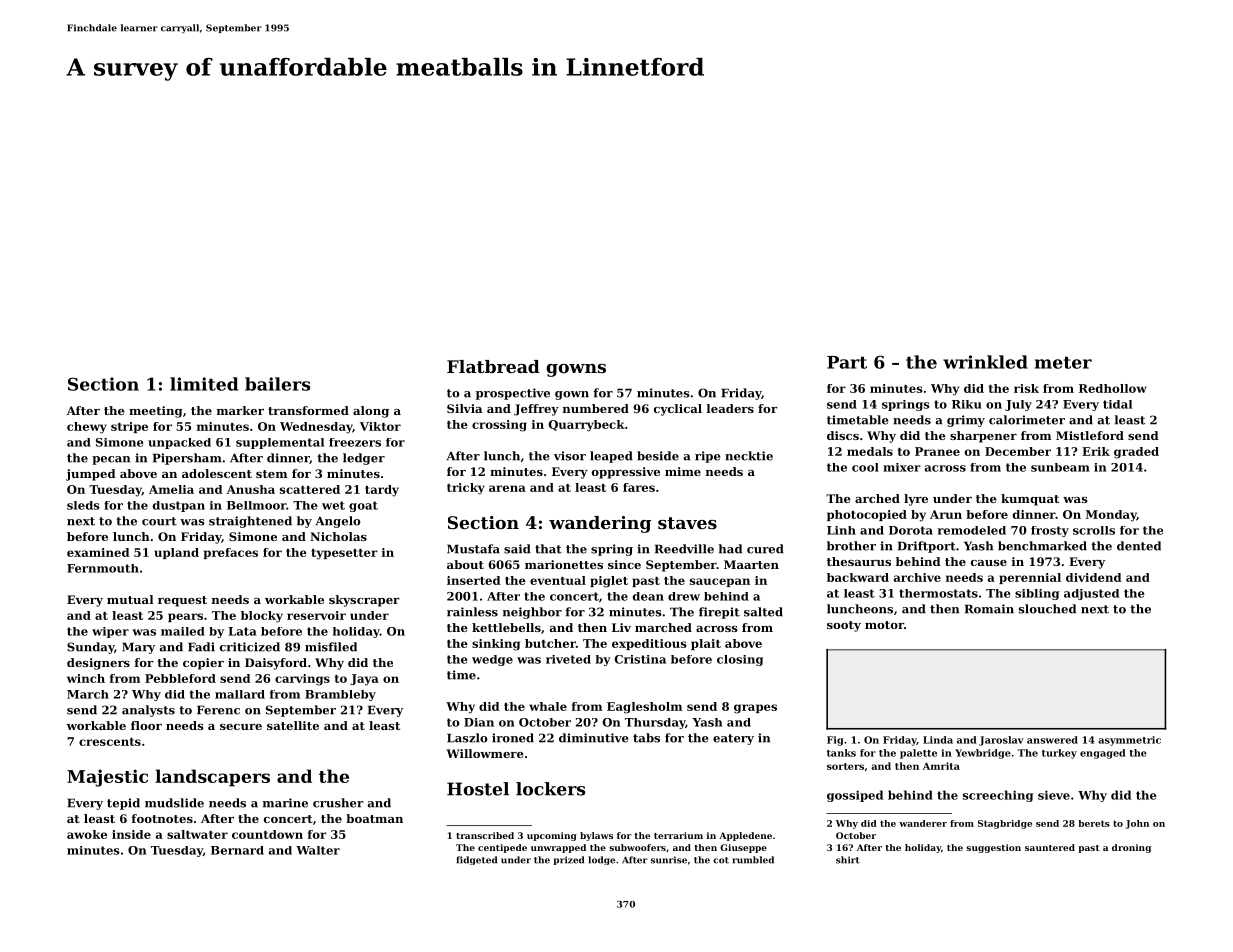  I want to click on cot, so click(721, 860).
